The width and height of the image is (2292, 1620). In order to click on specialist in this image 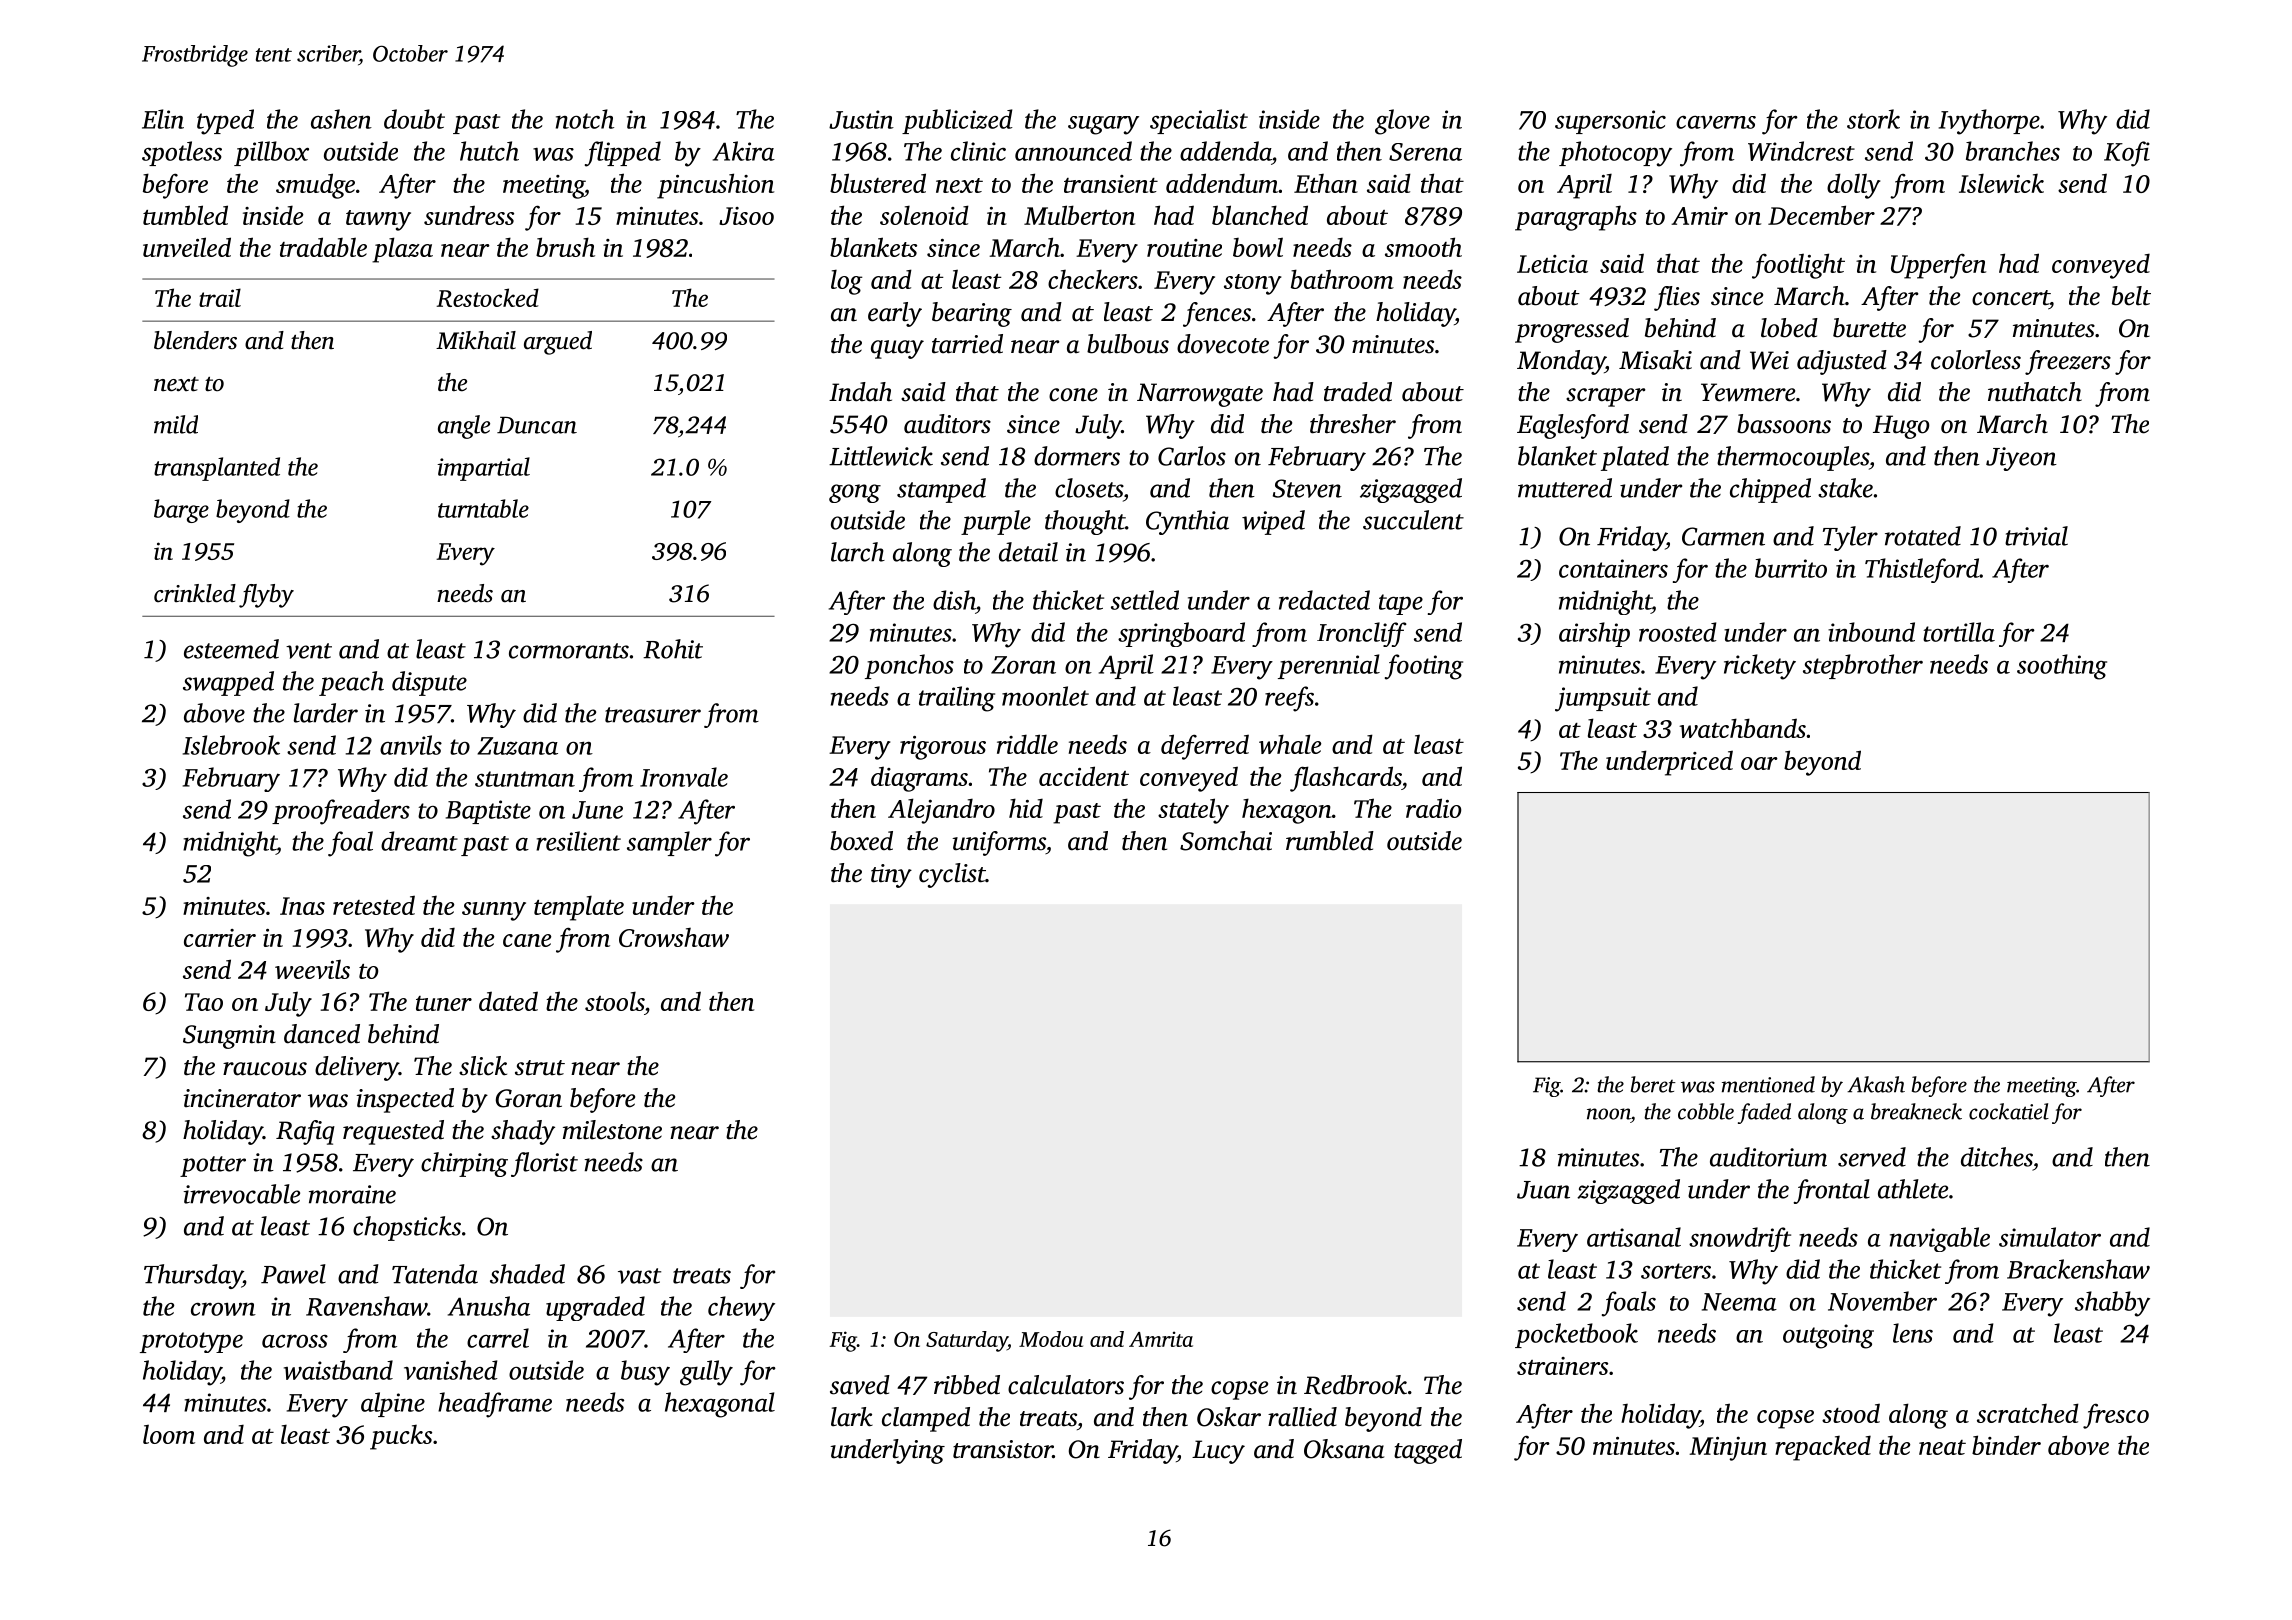, I will do `click(1199, 121)`.
